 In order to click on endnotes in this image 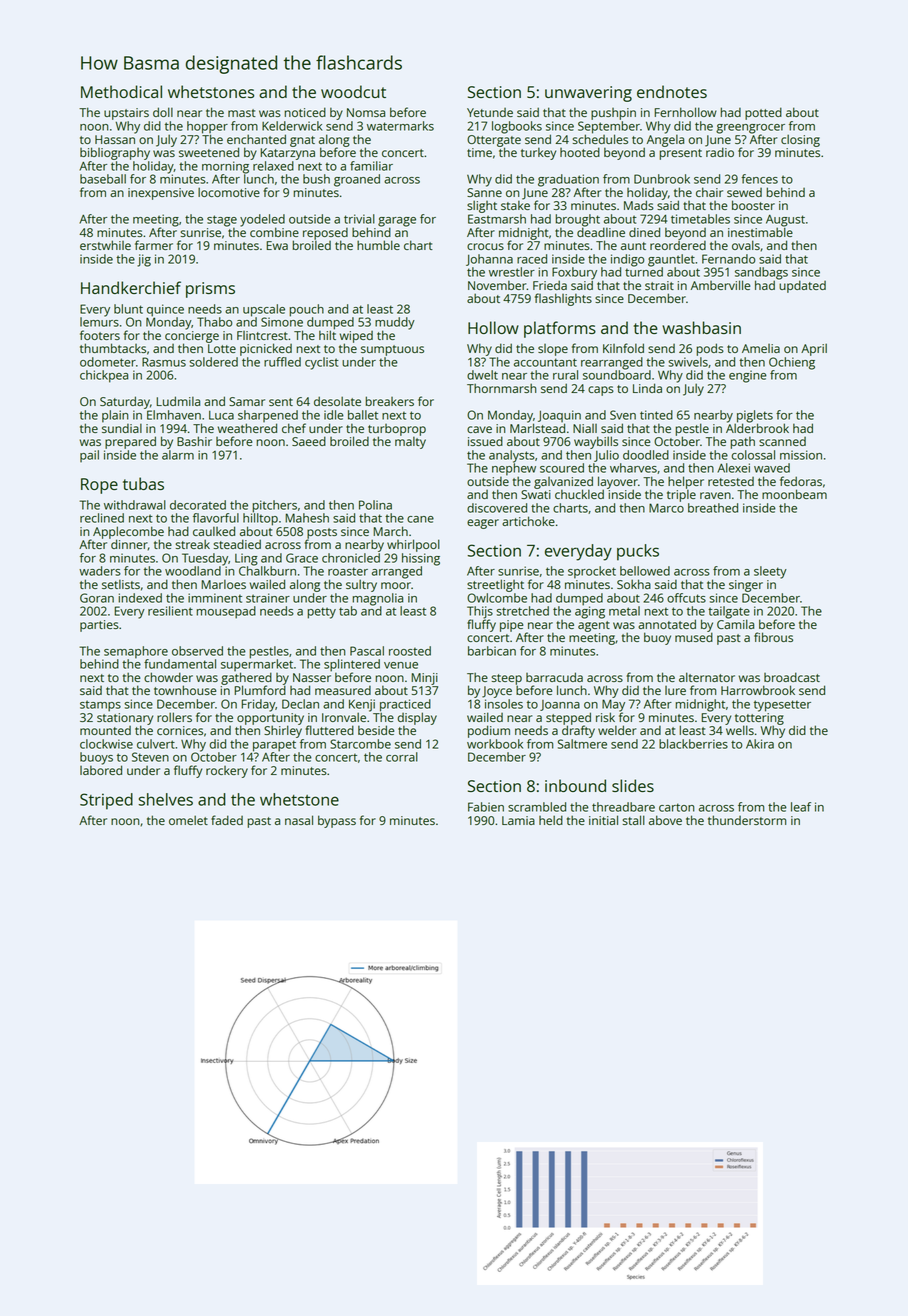, I will do `click(672, 91)`.
